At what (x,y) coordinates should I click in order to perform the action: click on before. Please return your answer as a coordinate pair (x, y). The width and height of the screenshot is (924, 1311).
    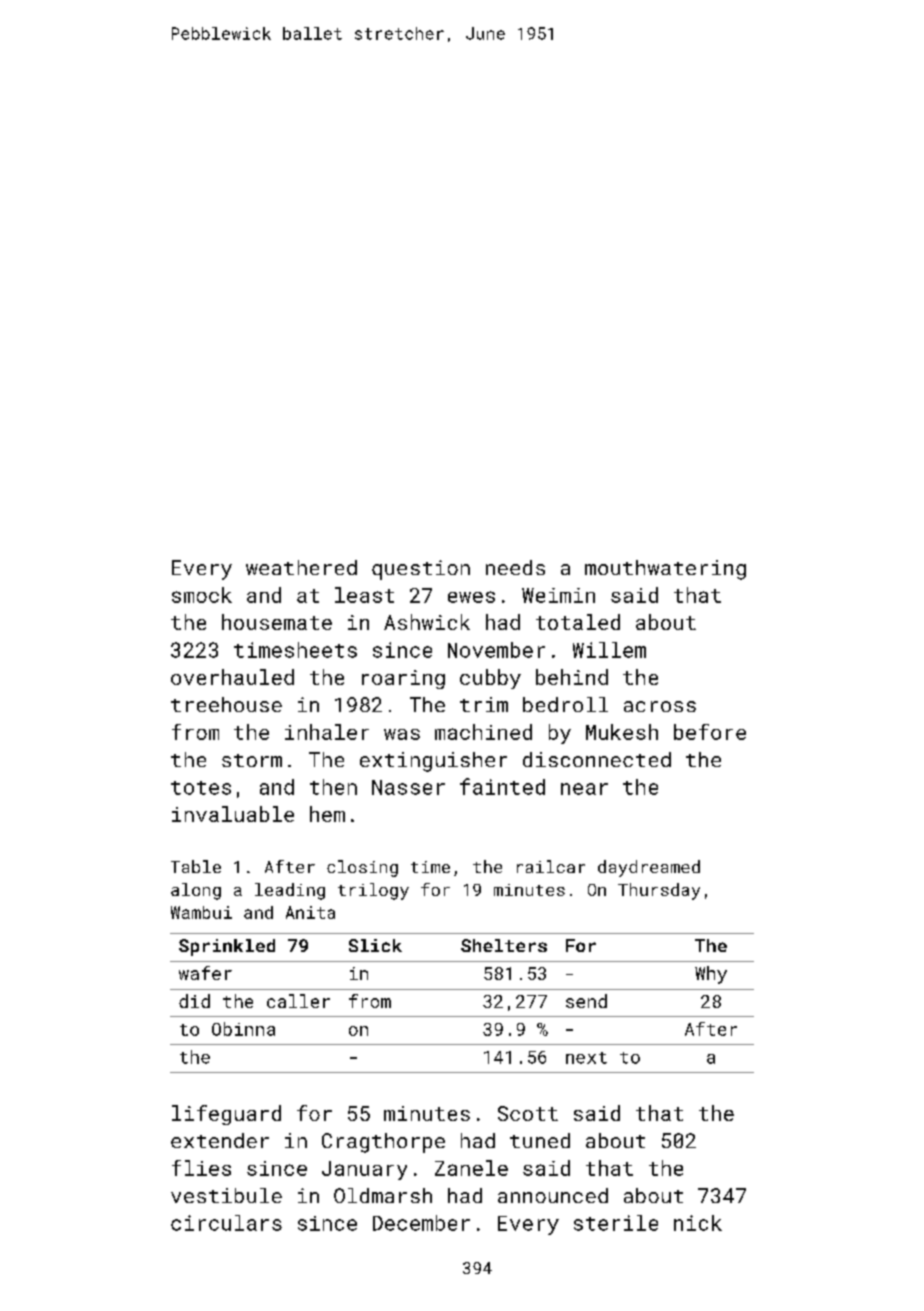
    Looking at the image, I should click on (710, 732).
